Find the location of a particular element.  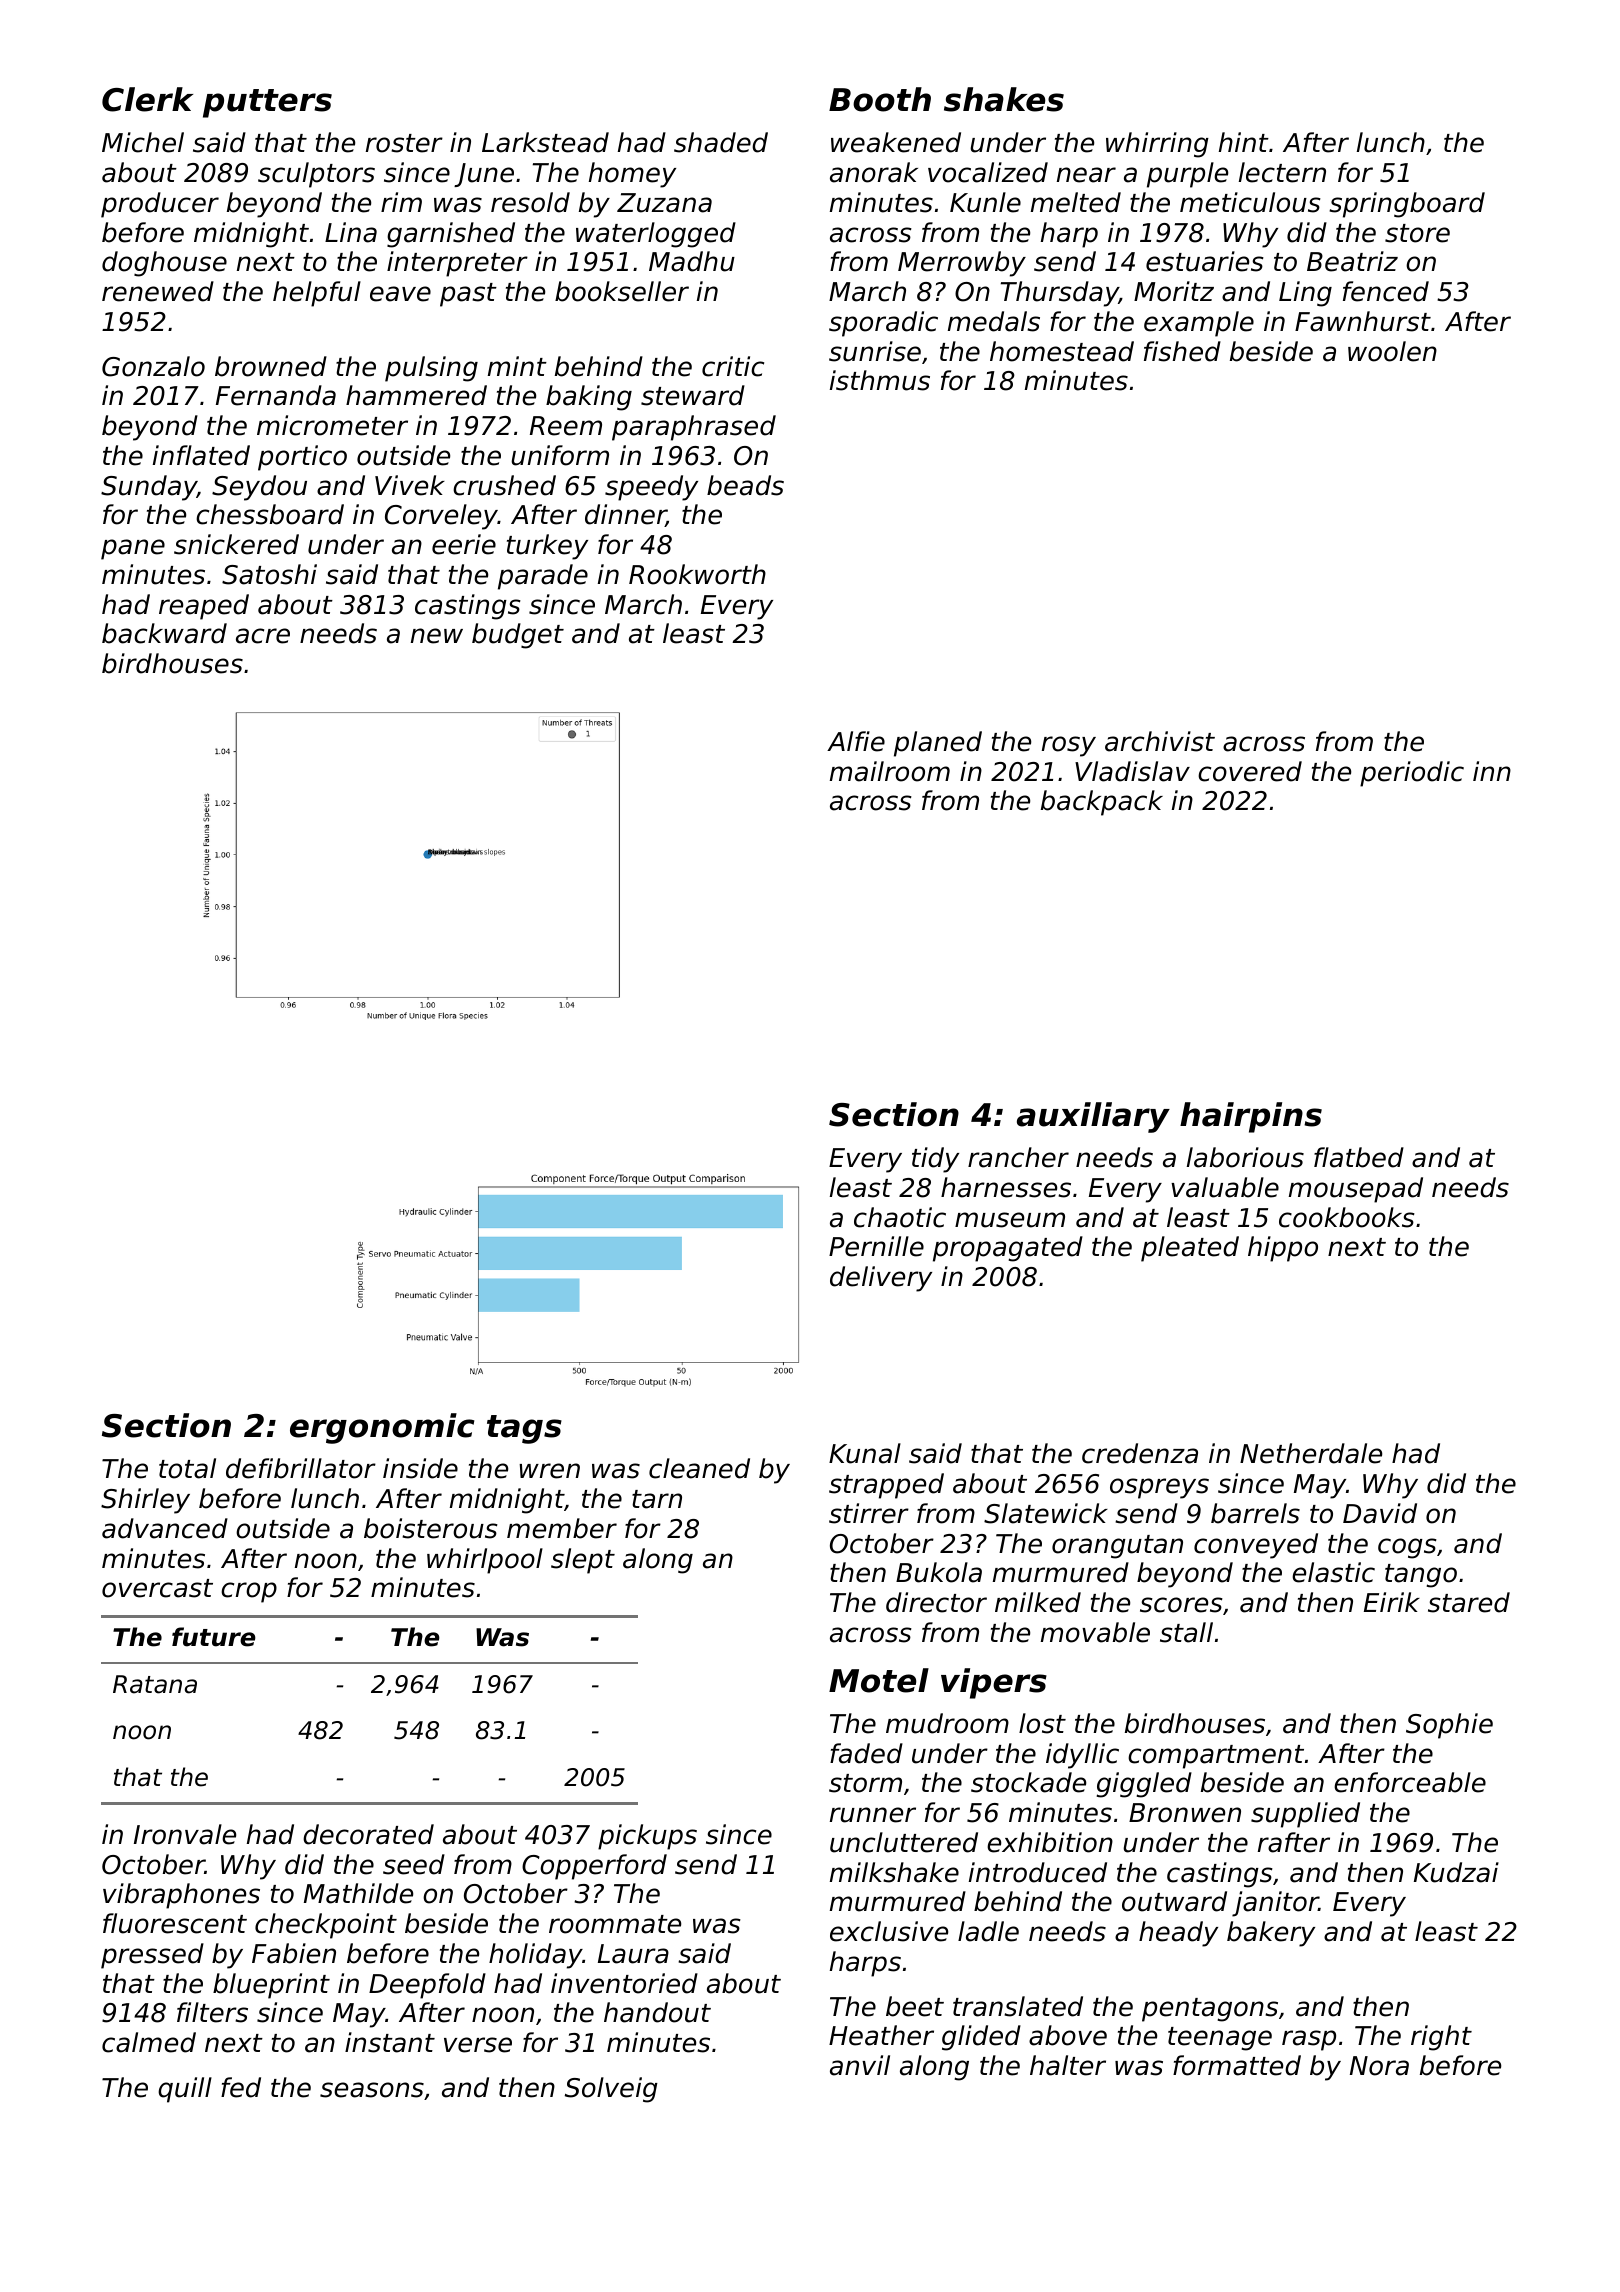

tags is located at coordinates (524, 1429).
